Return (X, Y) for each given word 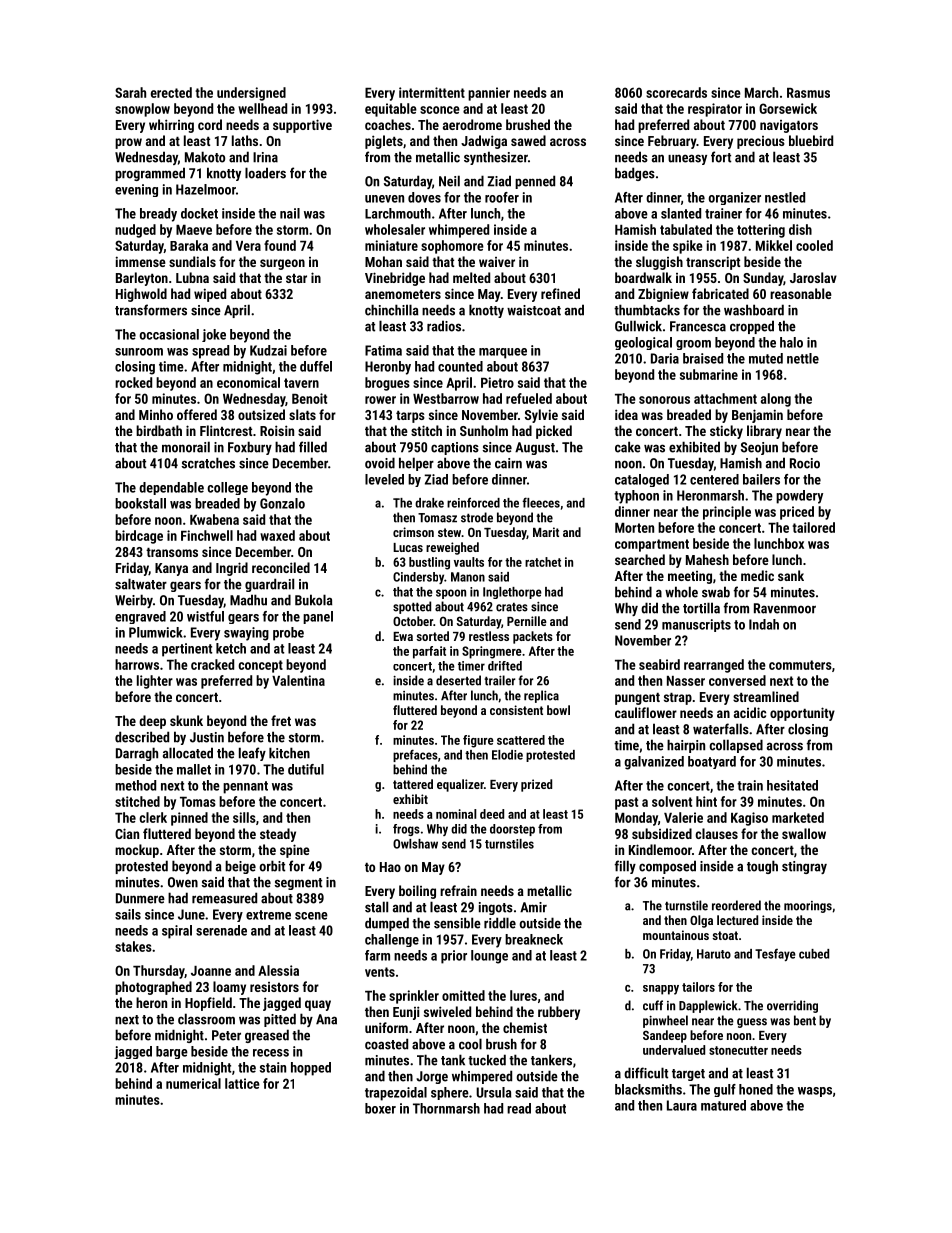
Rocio (805, 463)
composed (667, 867)
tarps (410, 417)
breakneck (534, 939)
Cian (127, 833)
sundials (192, 261)
